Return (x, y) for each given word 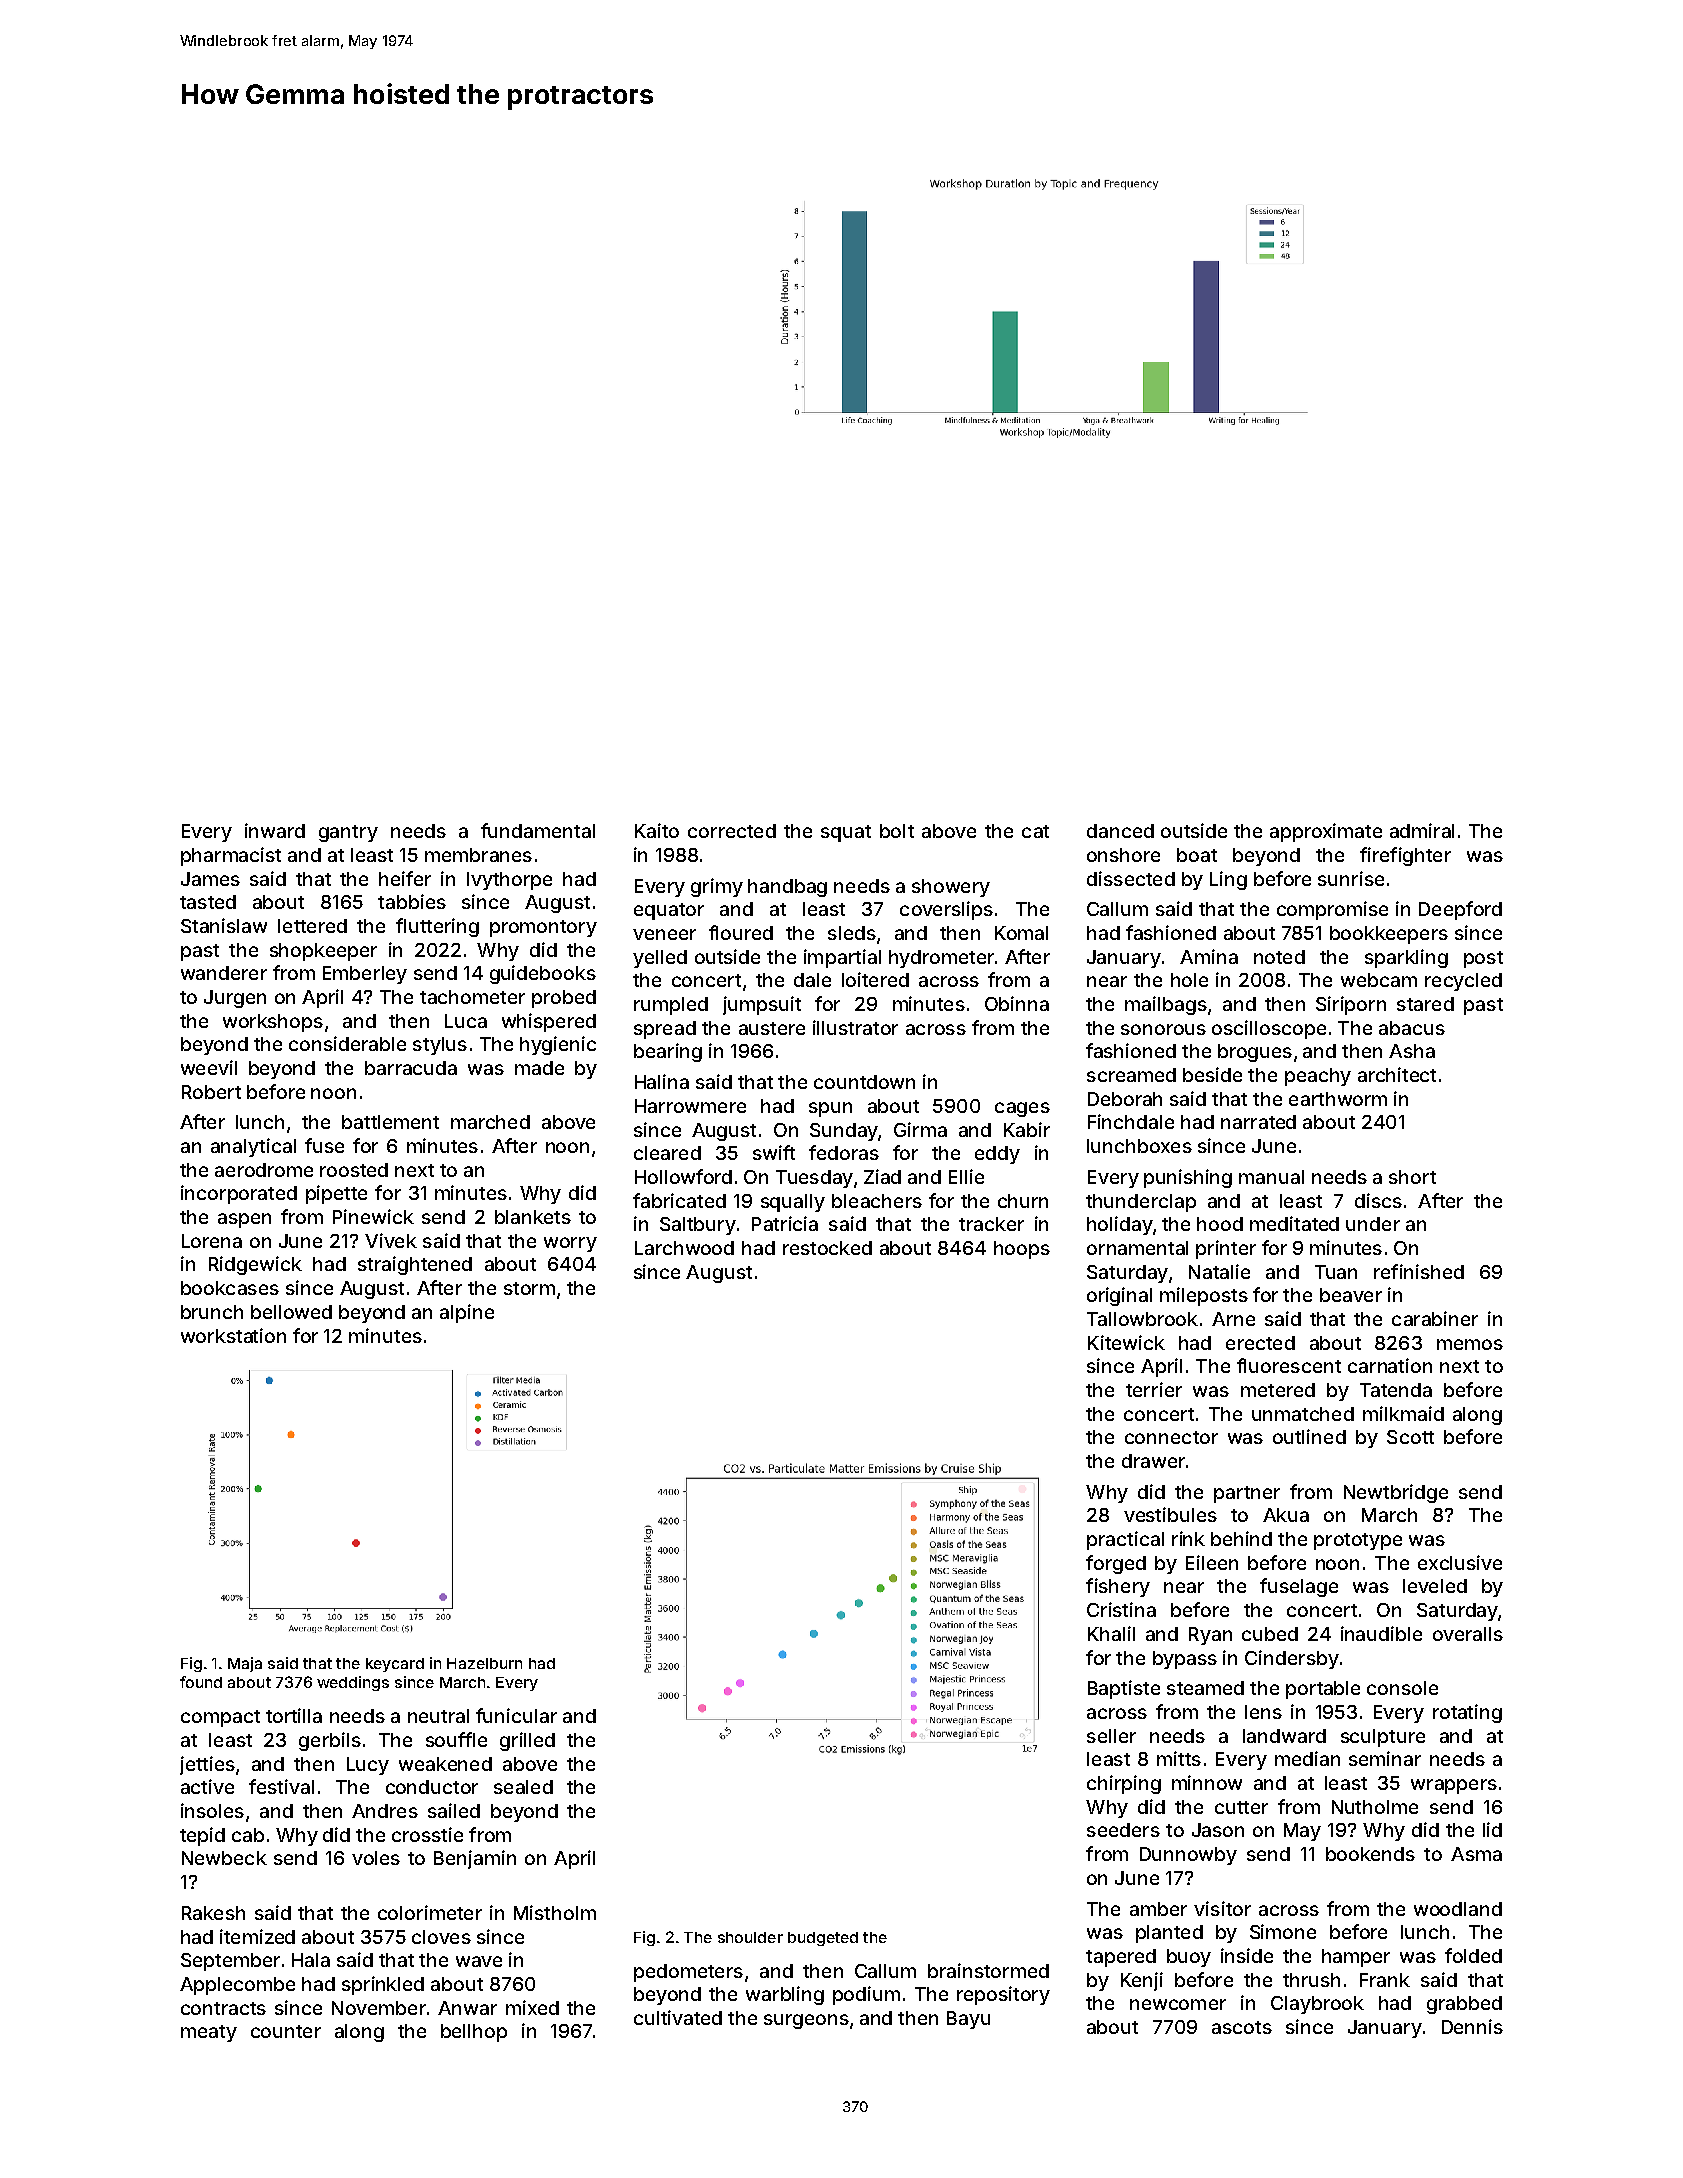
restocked (827, 1248)
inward (275, 830)
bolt (897, 831)
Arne (1233, 1319)
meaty (209, 2033)
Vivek (391, 1240)
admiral (1422, 830)
